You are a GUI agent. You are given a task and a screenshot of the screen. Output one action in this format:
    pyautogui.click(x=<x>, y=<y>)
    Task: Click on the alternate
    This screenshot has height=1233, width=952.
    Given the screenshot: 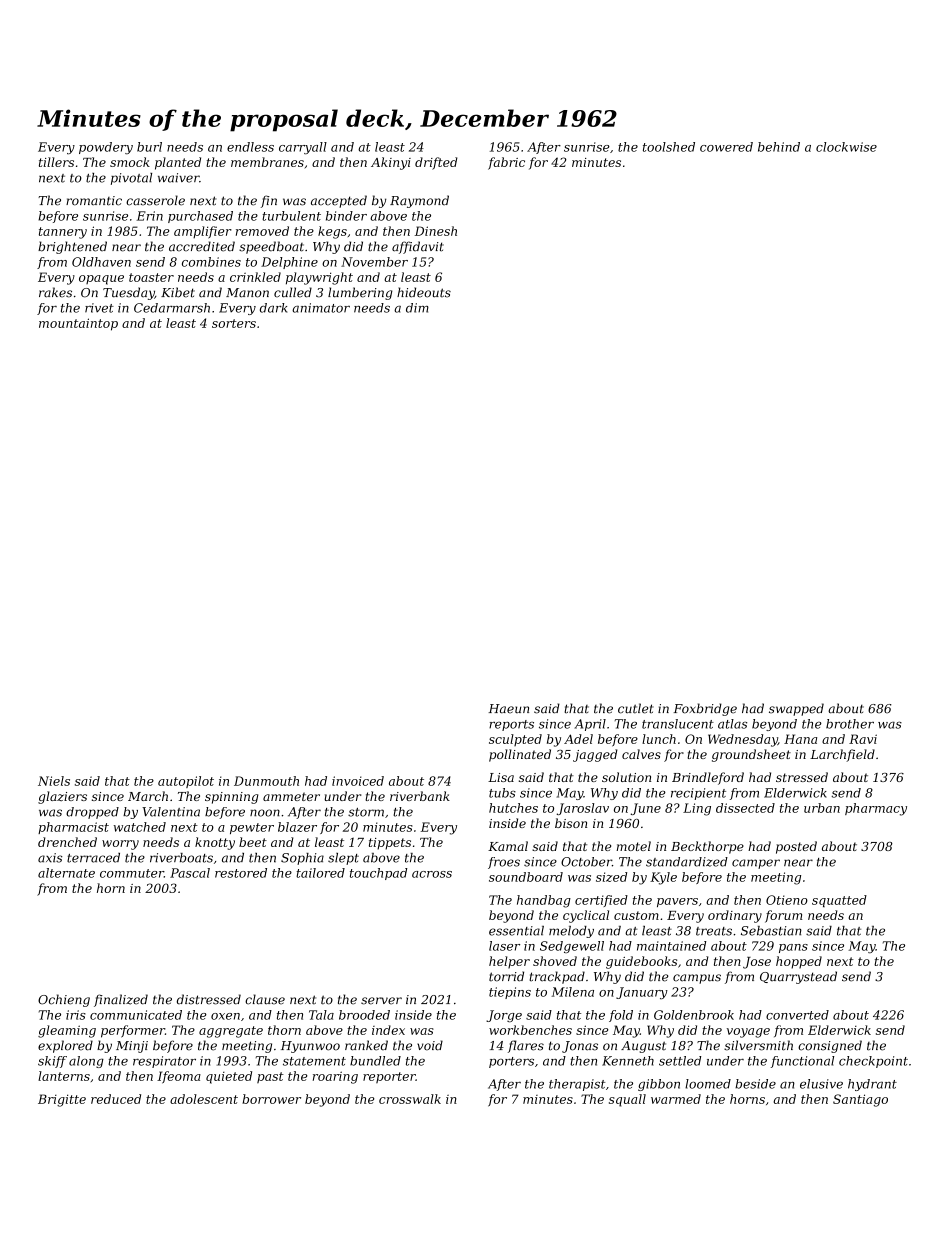 What is the action you would take?
    pyautogui.click(x=66, y=873)
